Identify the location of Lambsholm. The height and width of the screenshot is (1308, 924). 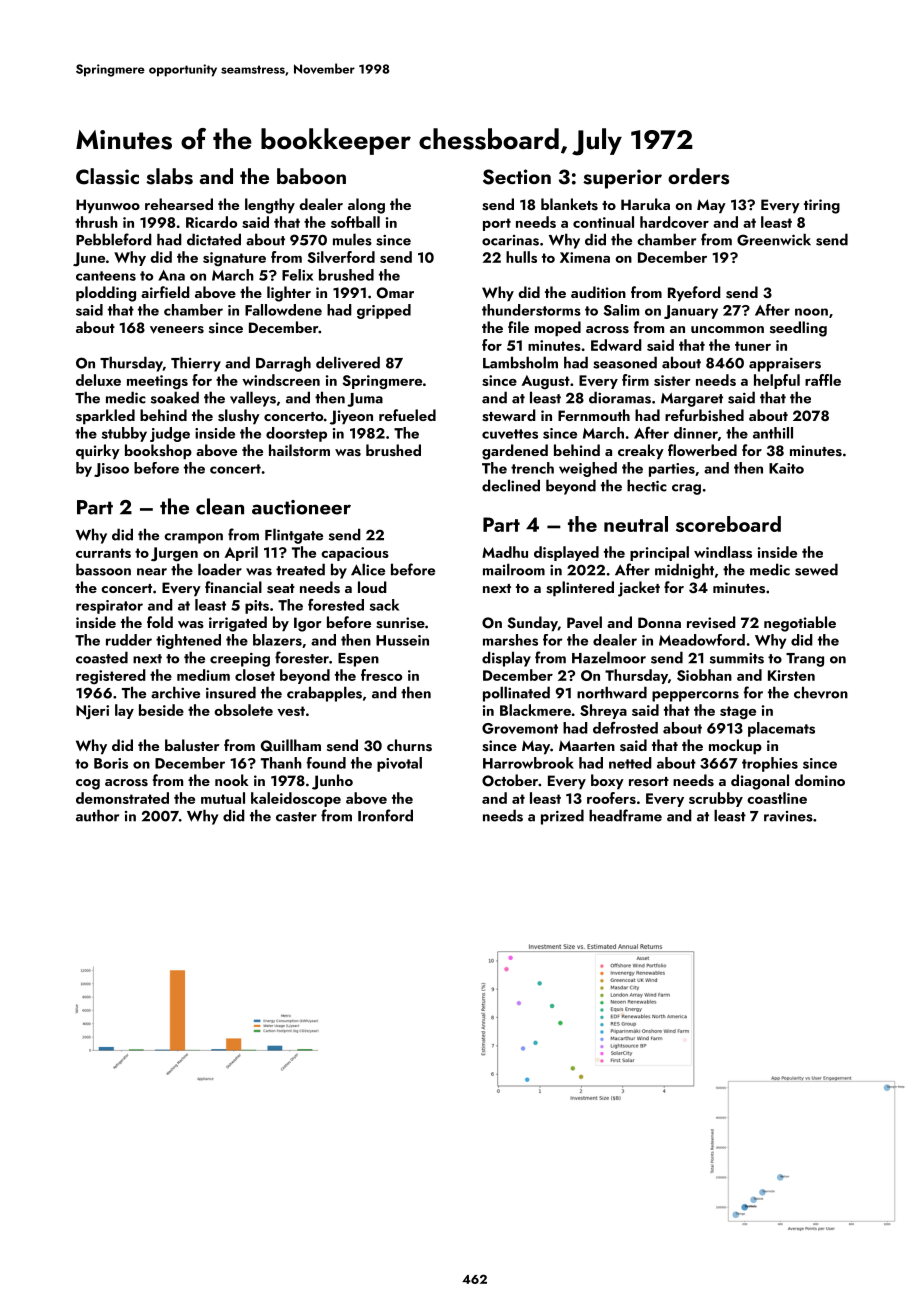
(520, 362).
